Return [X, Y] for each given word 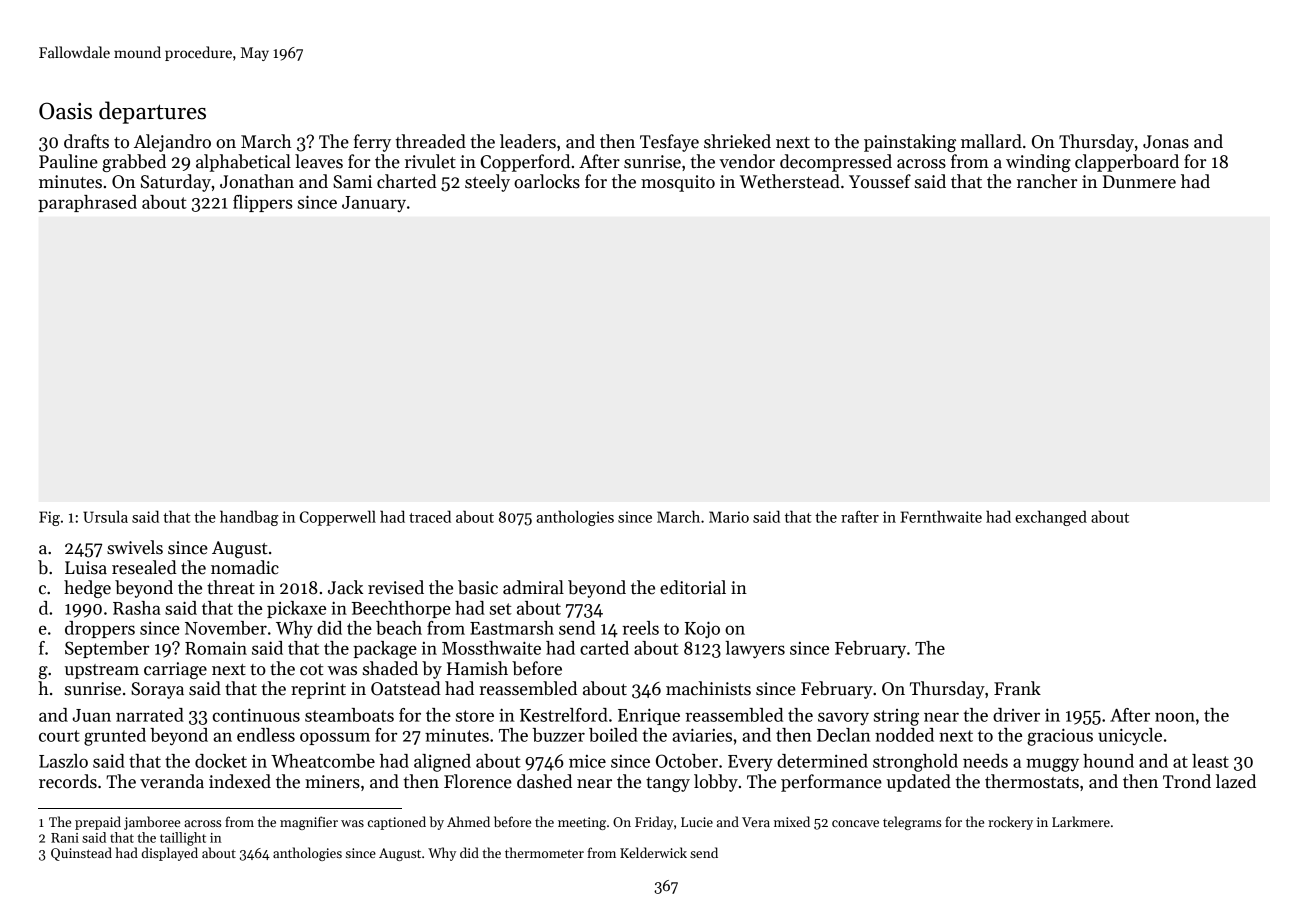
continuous [256, 715]
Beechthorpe [401, 609]
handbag [249, 518]
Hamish [477, 668]
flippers [262, 203]
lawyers [755, 649]
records [68, 781]
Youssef [880, 181]
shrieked [737, 141]
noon [1175, 717]
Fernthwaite [941, 516]
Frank [1017, 688]
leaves [319, 161]
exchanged [1051, 518]
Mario [729, 517]
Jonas [1166, 142]
